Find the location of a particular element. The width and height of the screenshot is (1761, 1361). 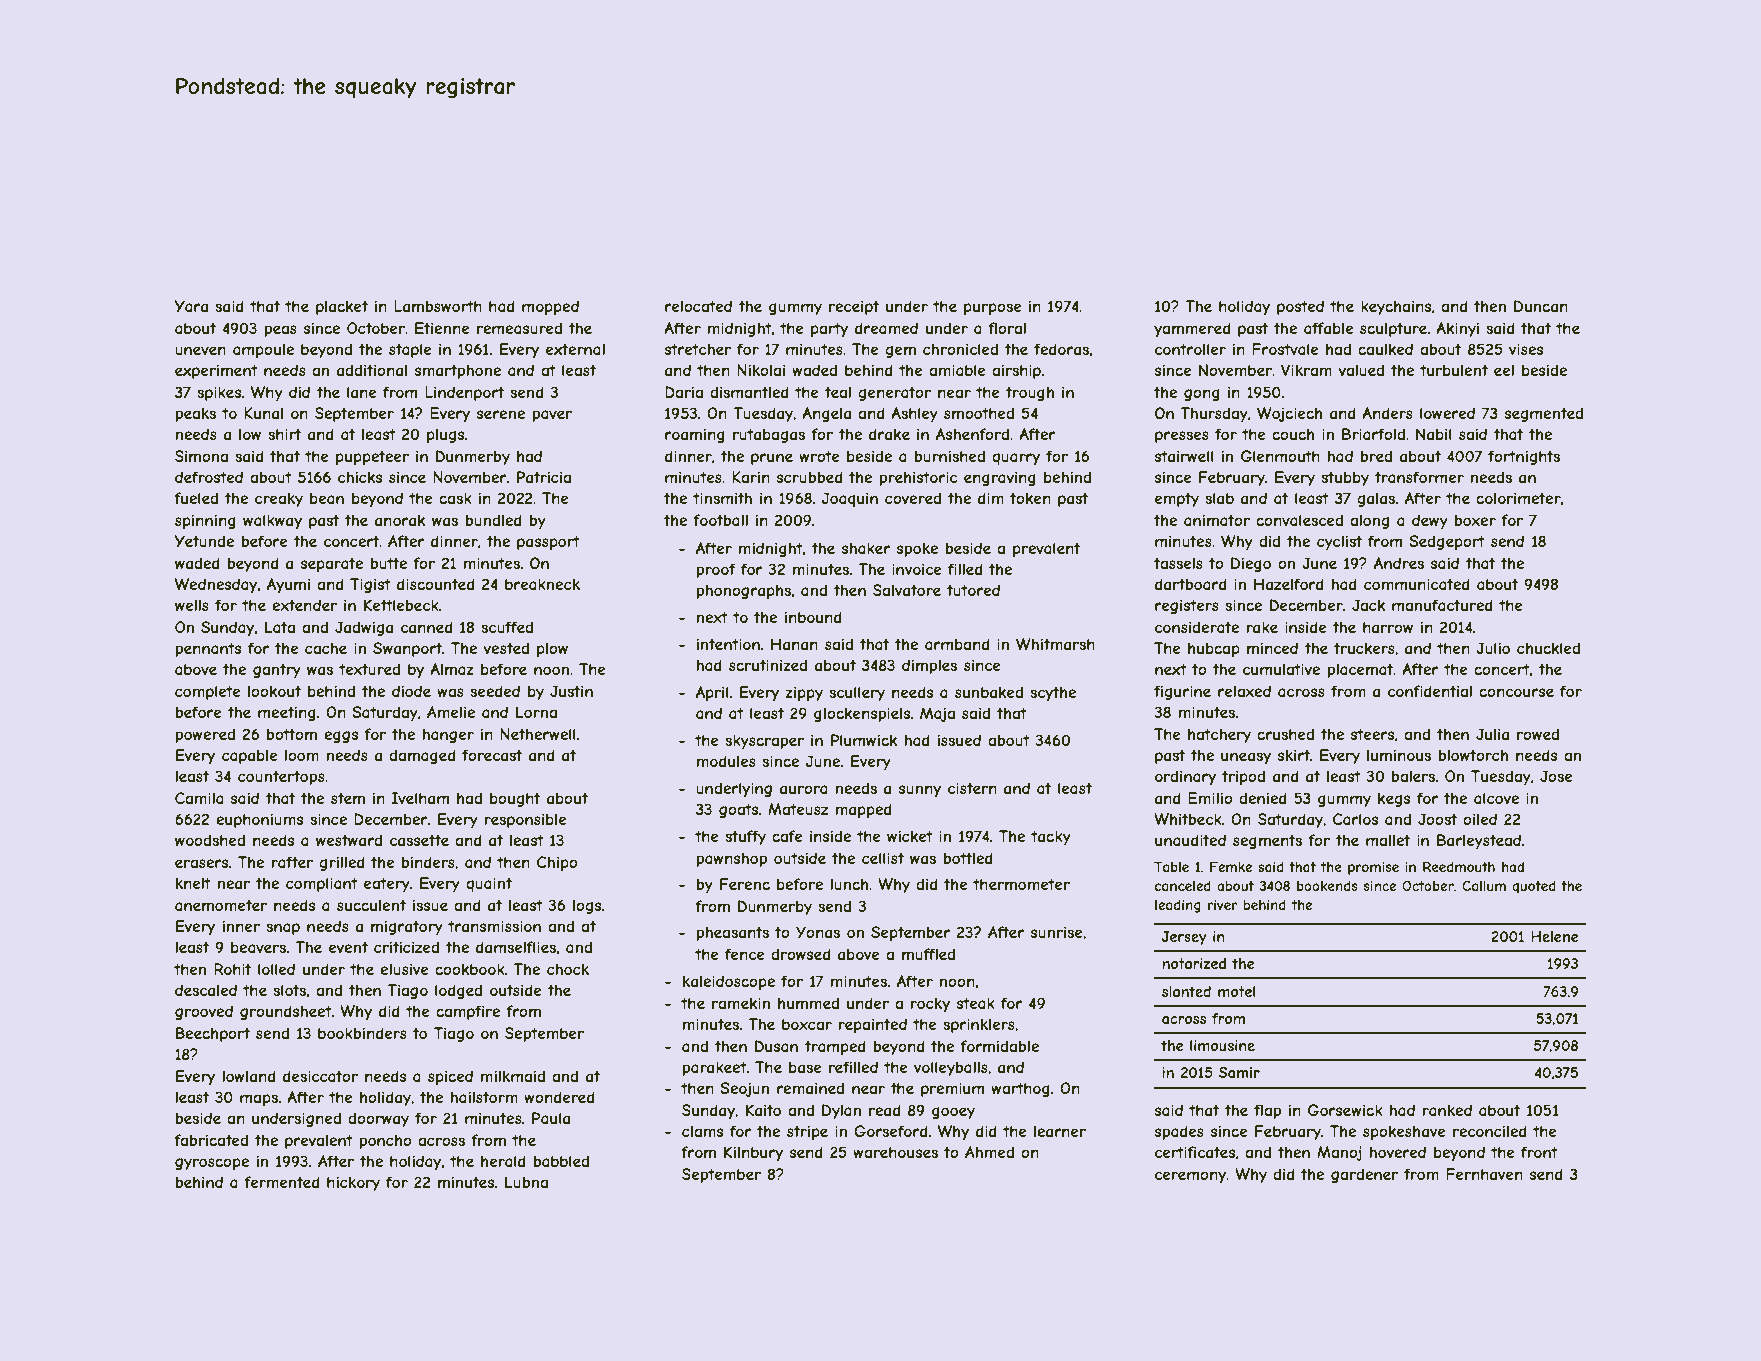

Duncan is located at coordinates (1541, 306).
